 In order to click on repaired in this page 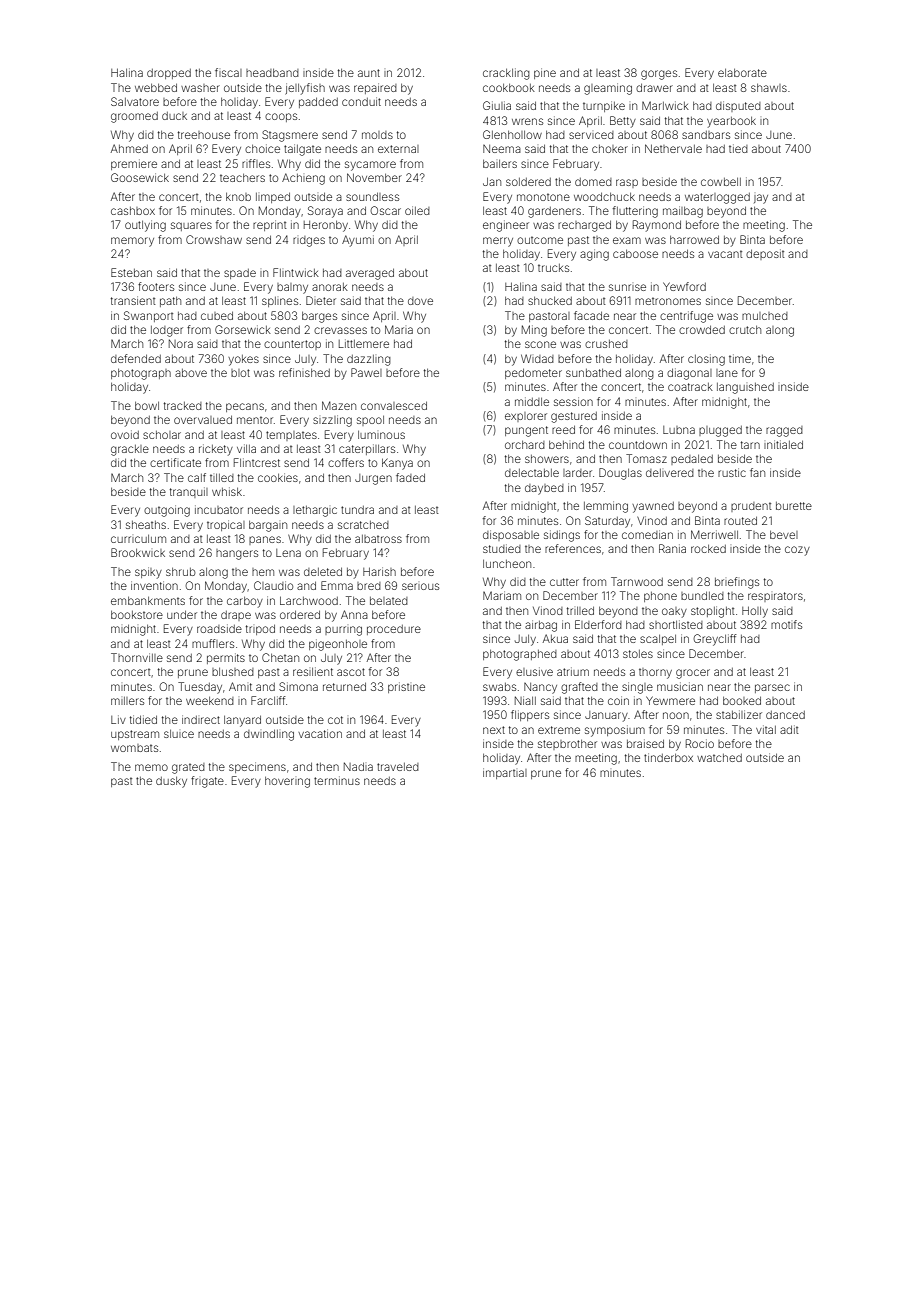, I will do `click(375, 88)`.
